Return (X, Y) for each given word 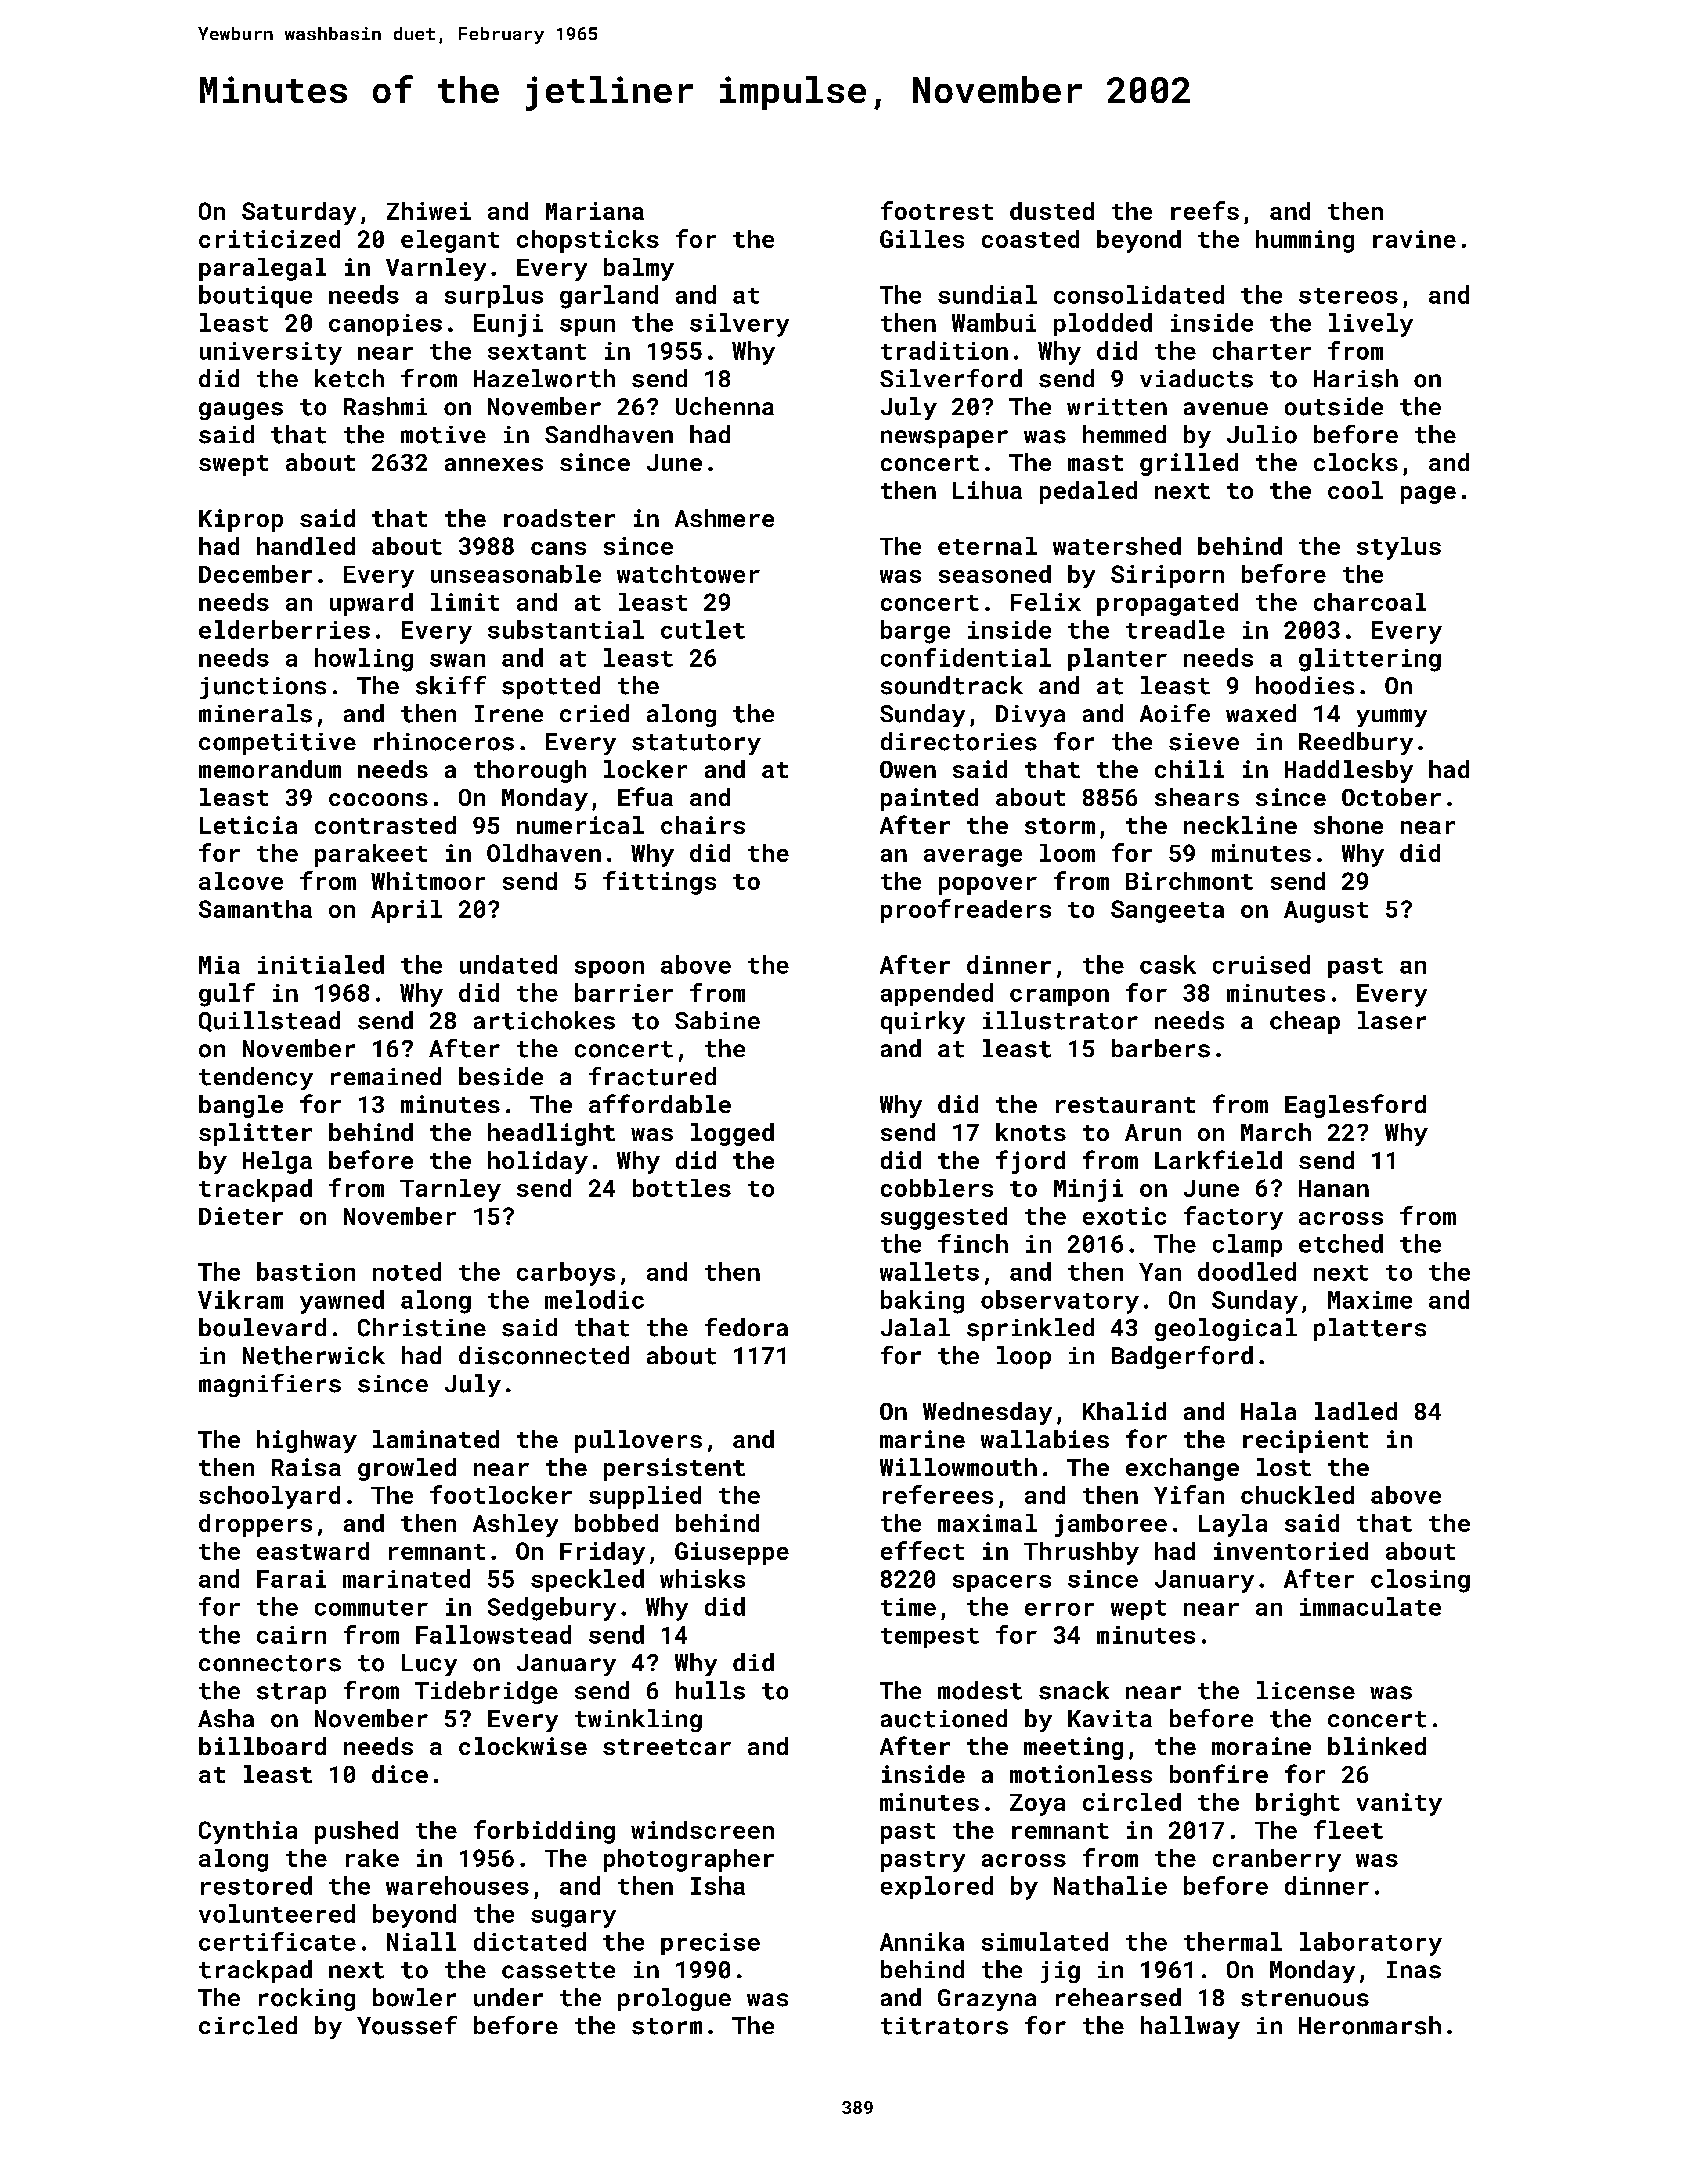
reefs (1205, 210)
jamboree (1111, 1525)
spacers (1002, 1583)
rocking (307, 1999)
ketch (349, 378)
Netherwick (314, 1355)
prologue (674, 1999)
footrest (937, 210)
